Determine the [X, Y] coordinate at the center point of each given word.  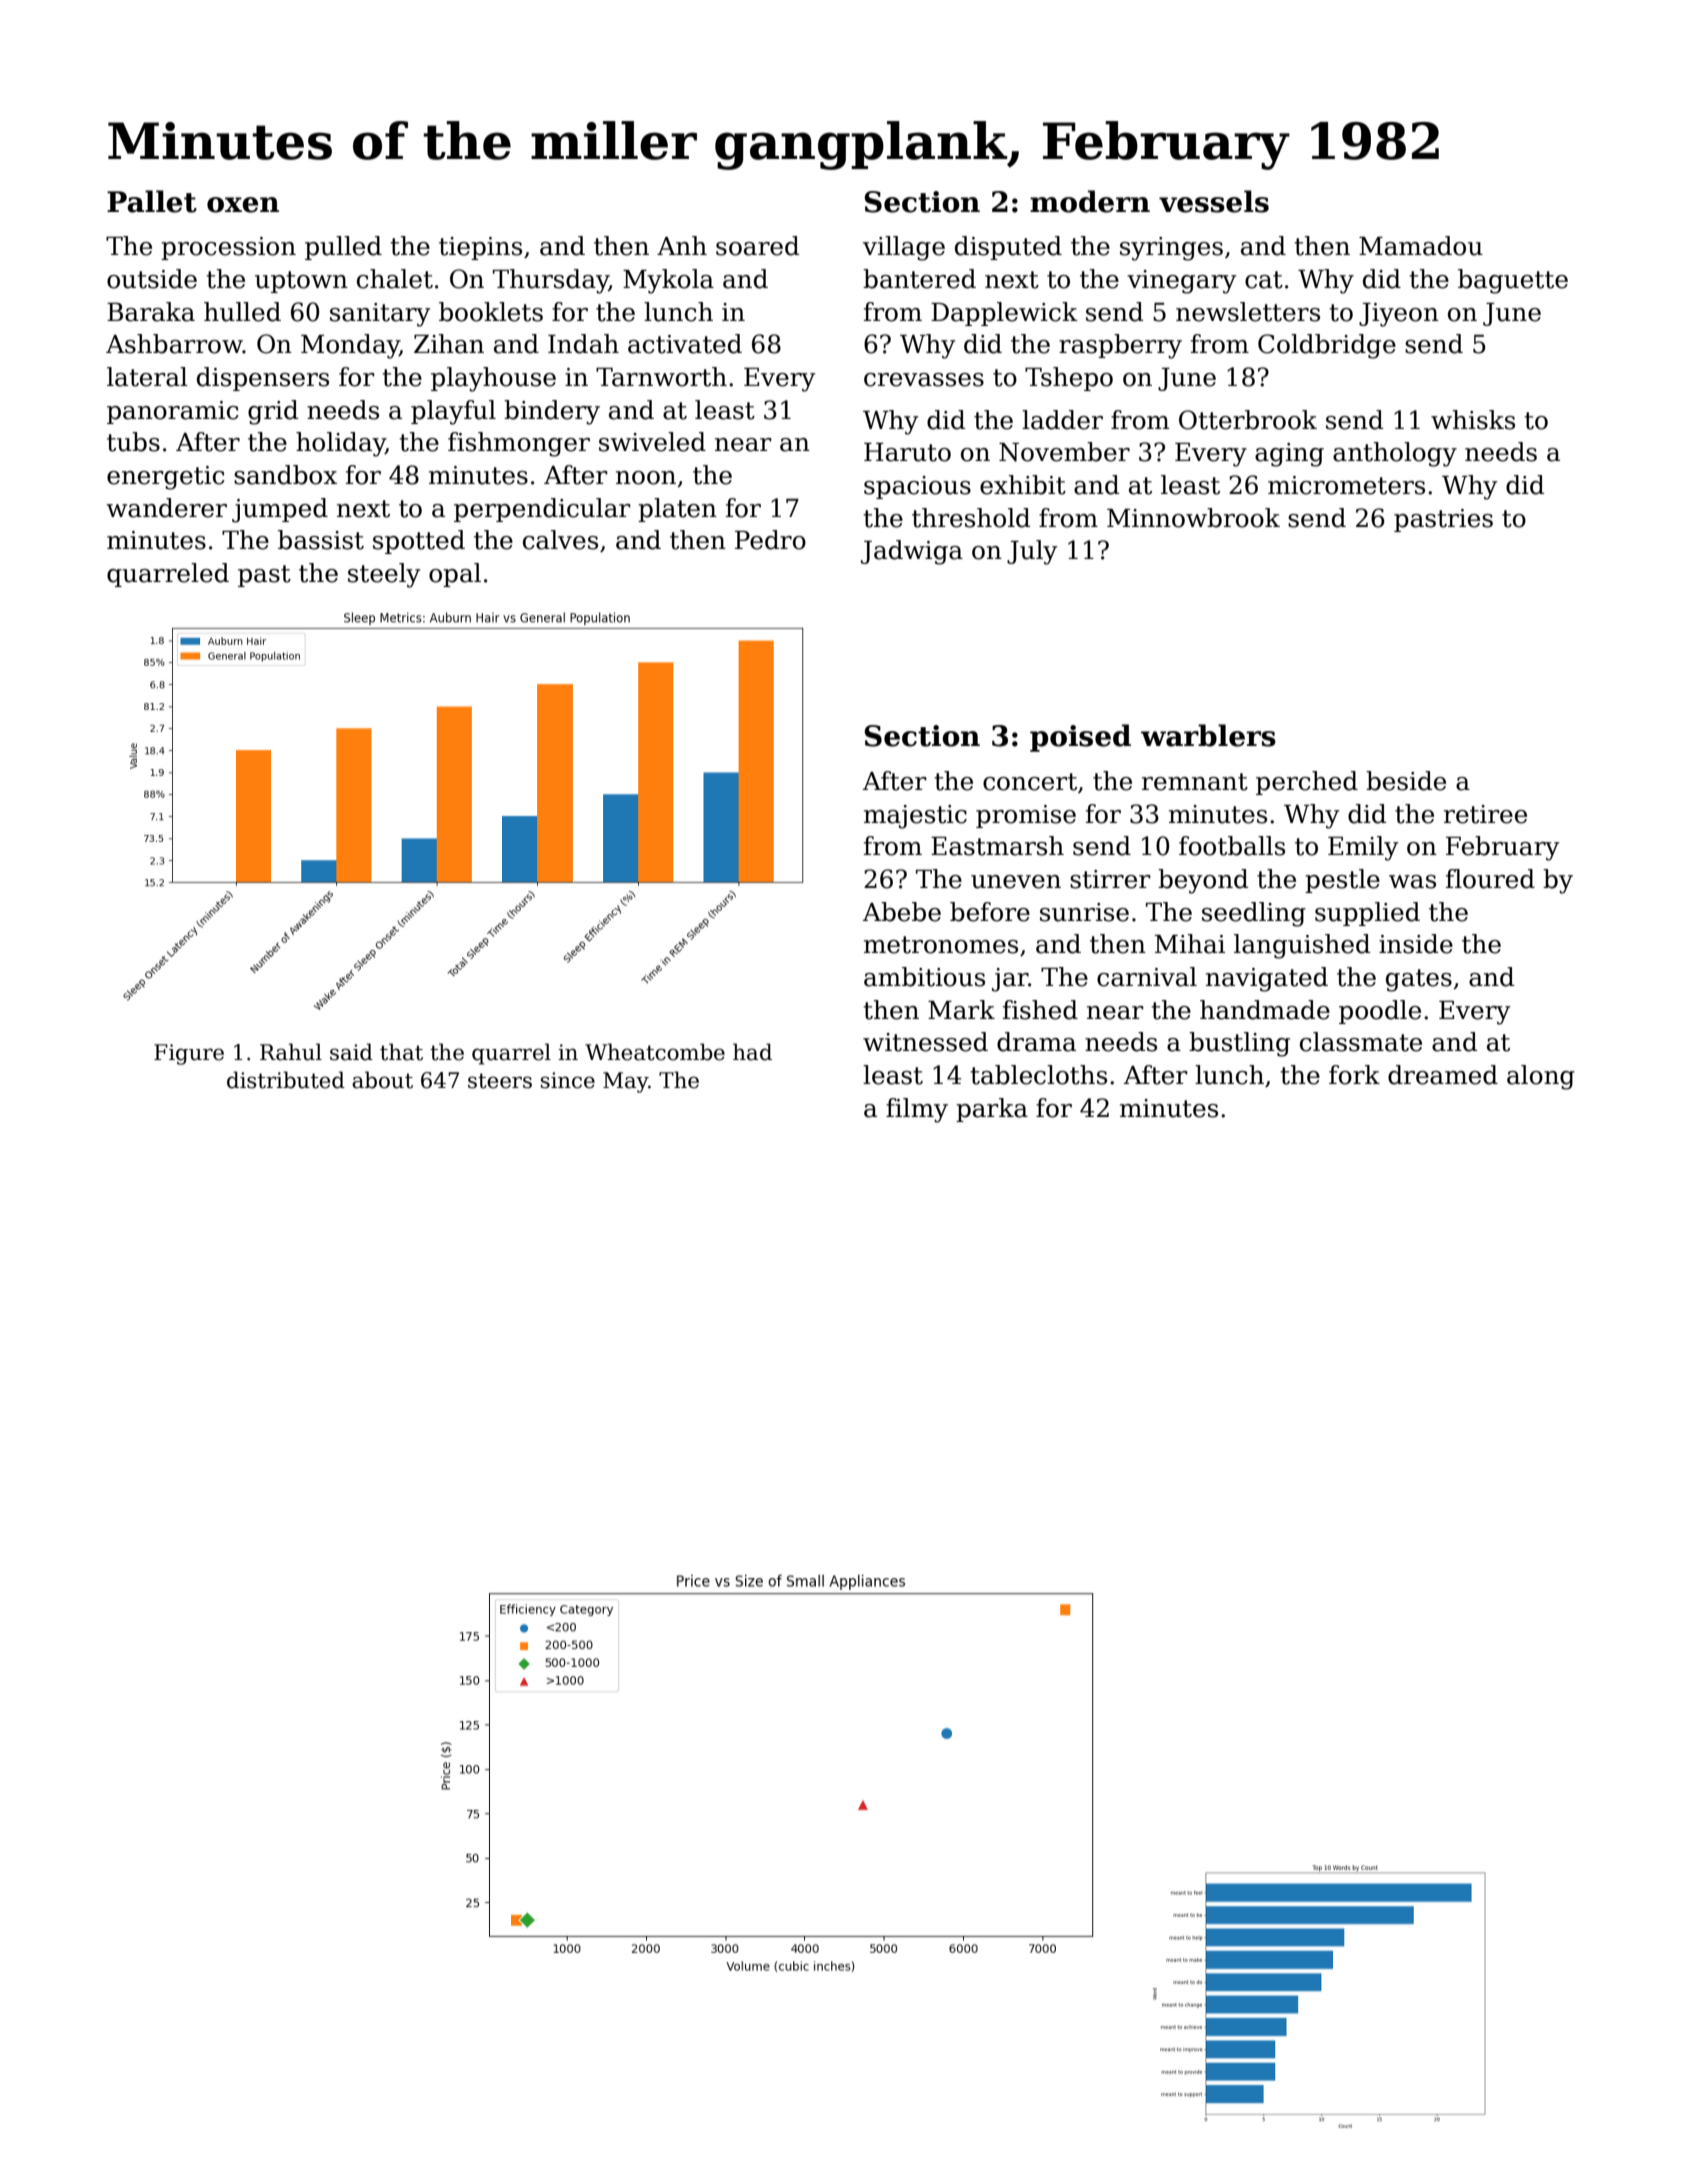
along [1541, 1077]
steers [500, 1081]
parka [992, 1110]
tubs [133, 442]
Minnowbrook [1193, 518]
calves [560, 540]
